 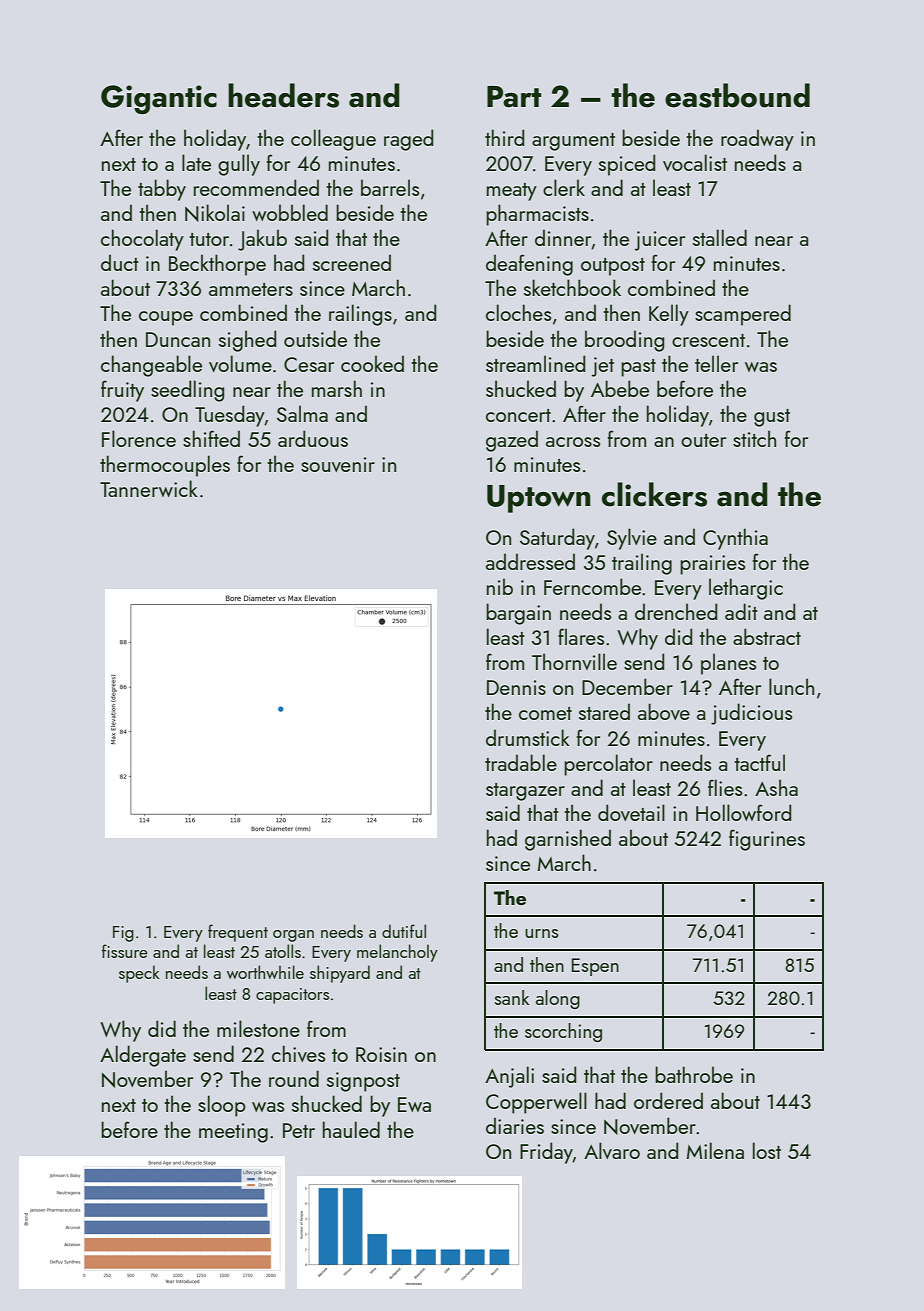 What do you see at coordinates (408, 140) in the screenshot?
I see `raged` at bounding box center [408, 140].
